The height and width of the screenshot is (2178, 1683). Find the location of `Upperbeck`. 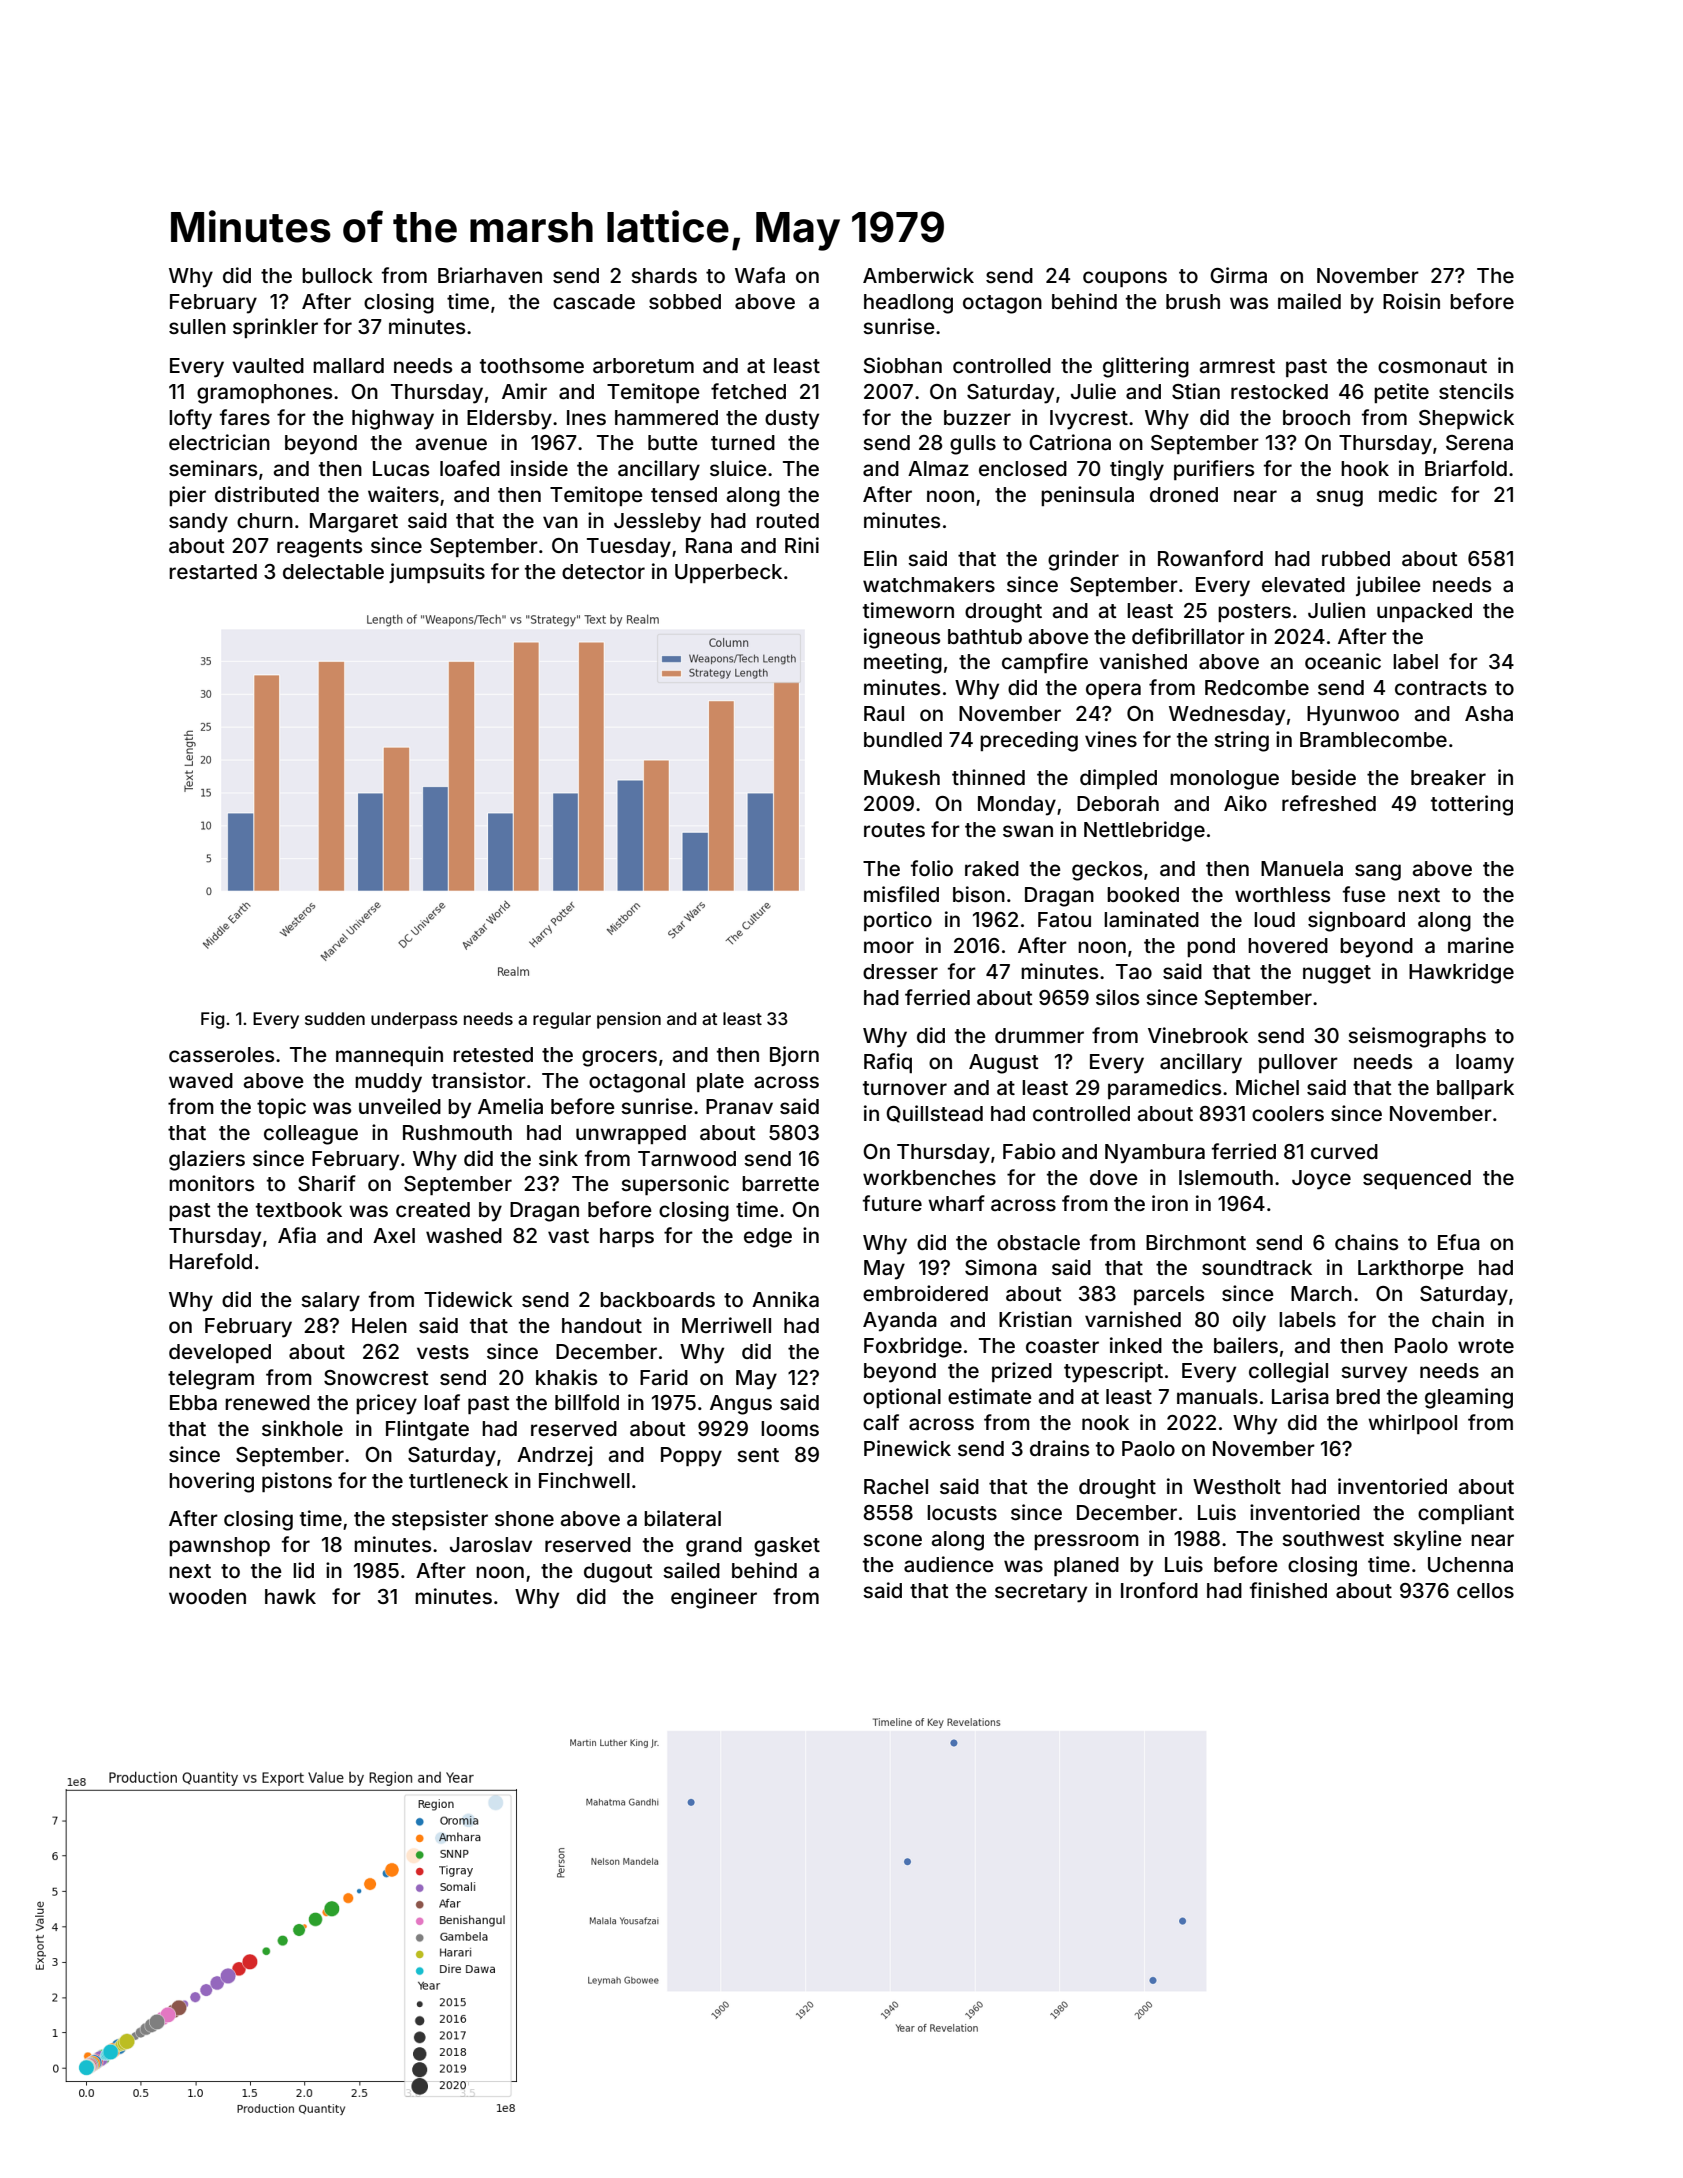

Upperbeck is located at coordinates (728, 573).
